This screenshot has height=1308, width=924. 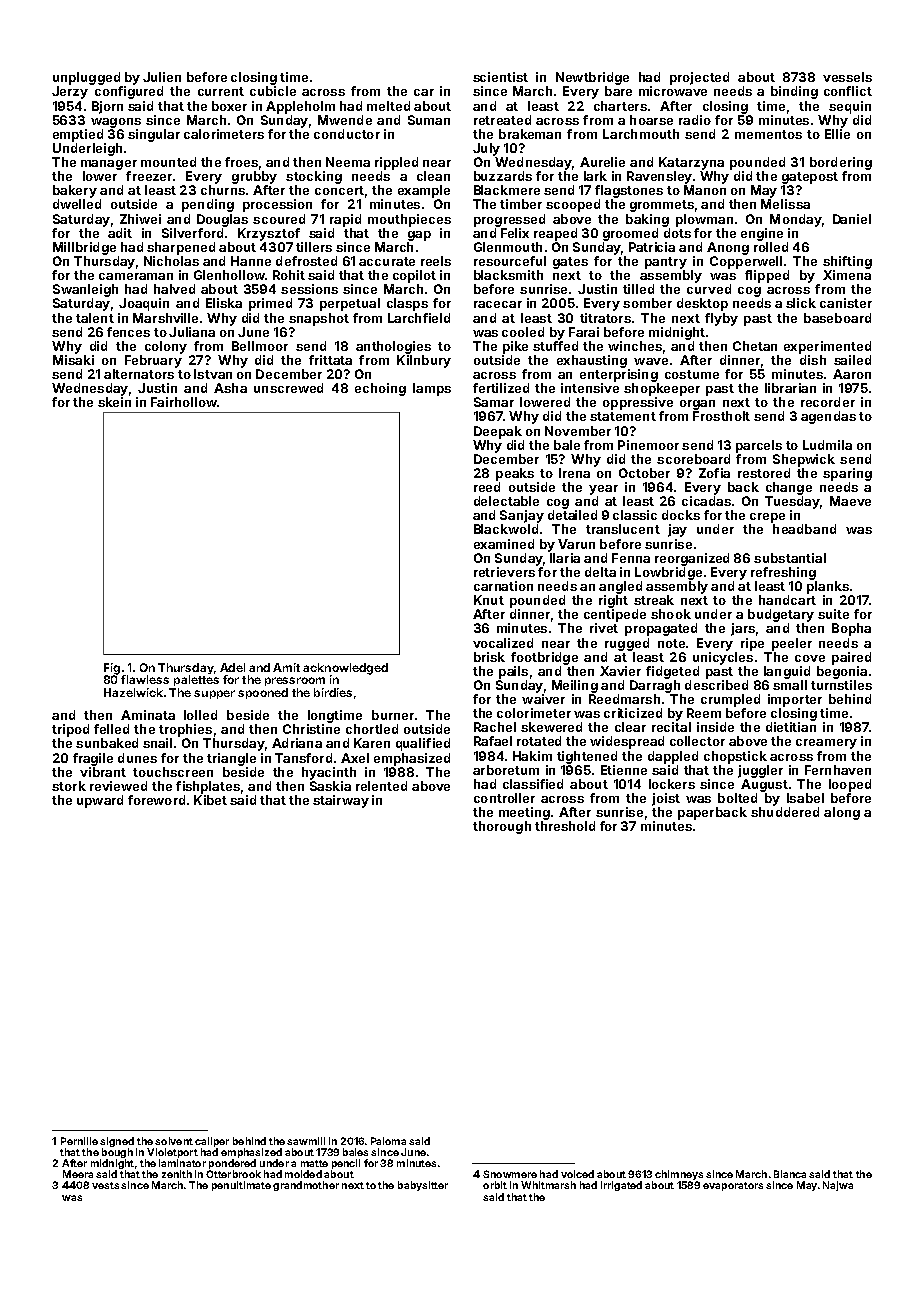 I want to click on cooled, so click(x=523, y=332).
